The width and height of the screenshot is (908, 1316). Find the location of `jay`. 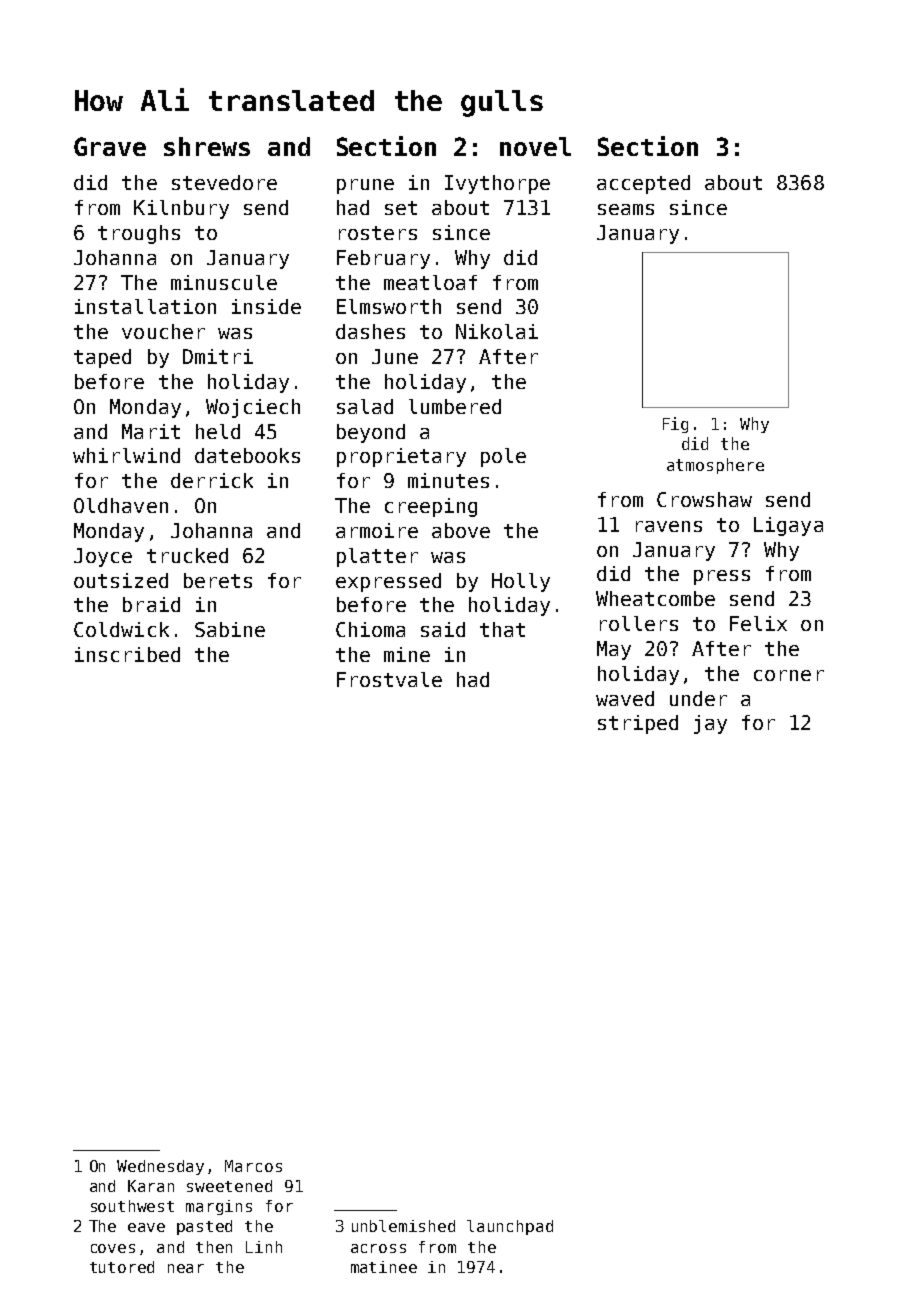

jay is located at coordinates (710, 724).
